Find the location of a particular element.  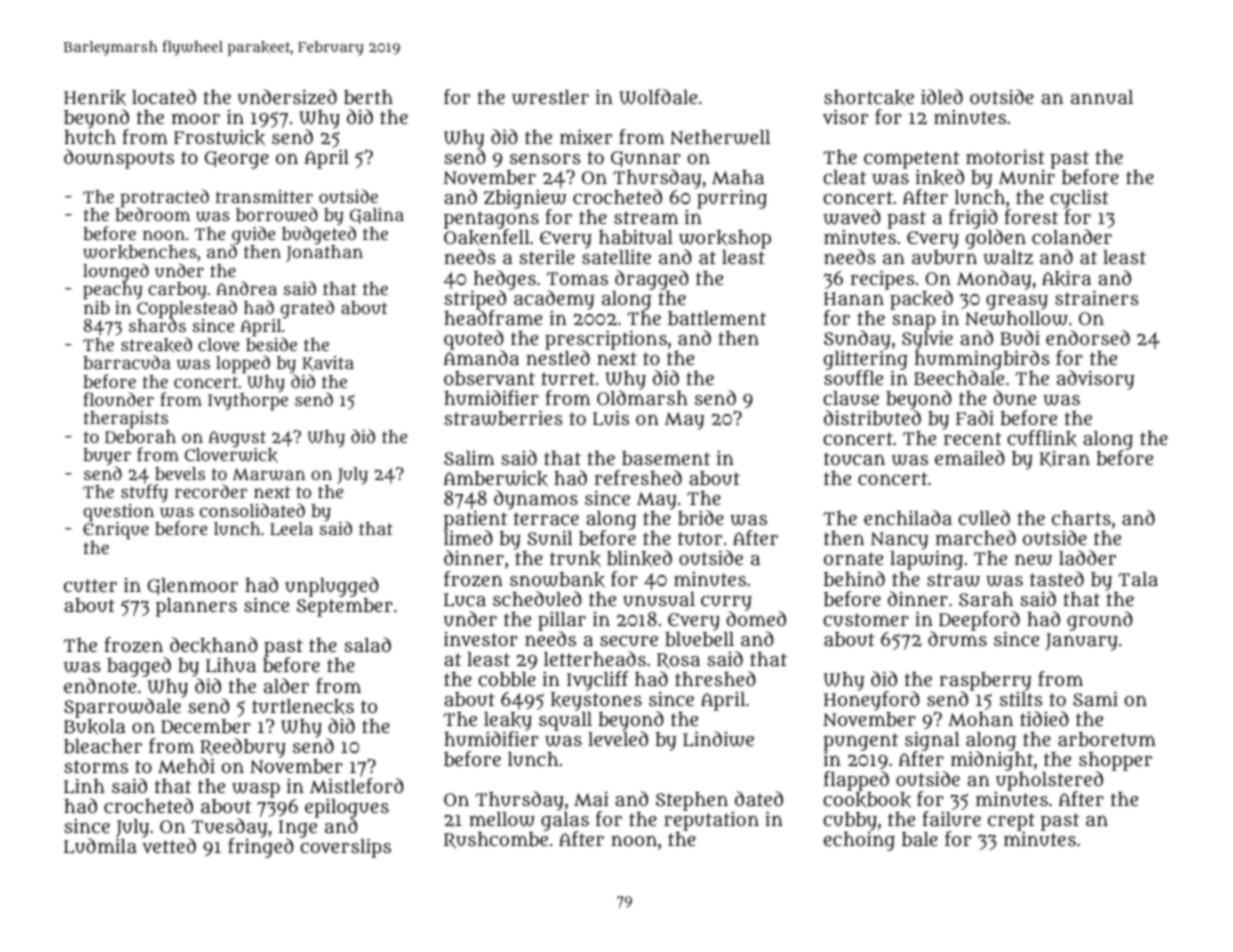

motorist is located at coordinates (1005, 157).
